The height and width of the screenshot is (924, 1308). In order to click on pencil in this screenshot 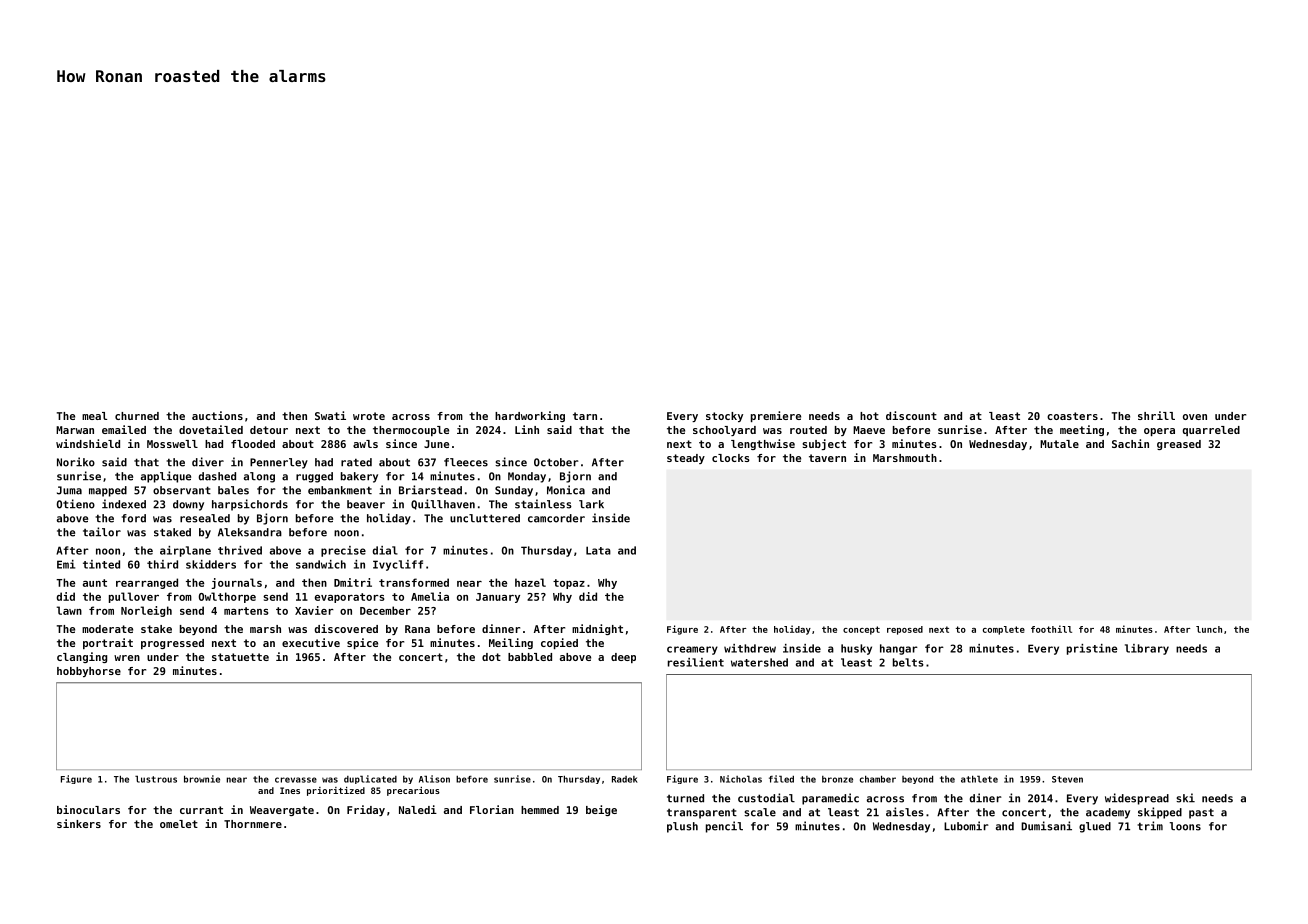, I will do `click(724, 827)`.
